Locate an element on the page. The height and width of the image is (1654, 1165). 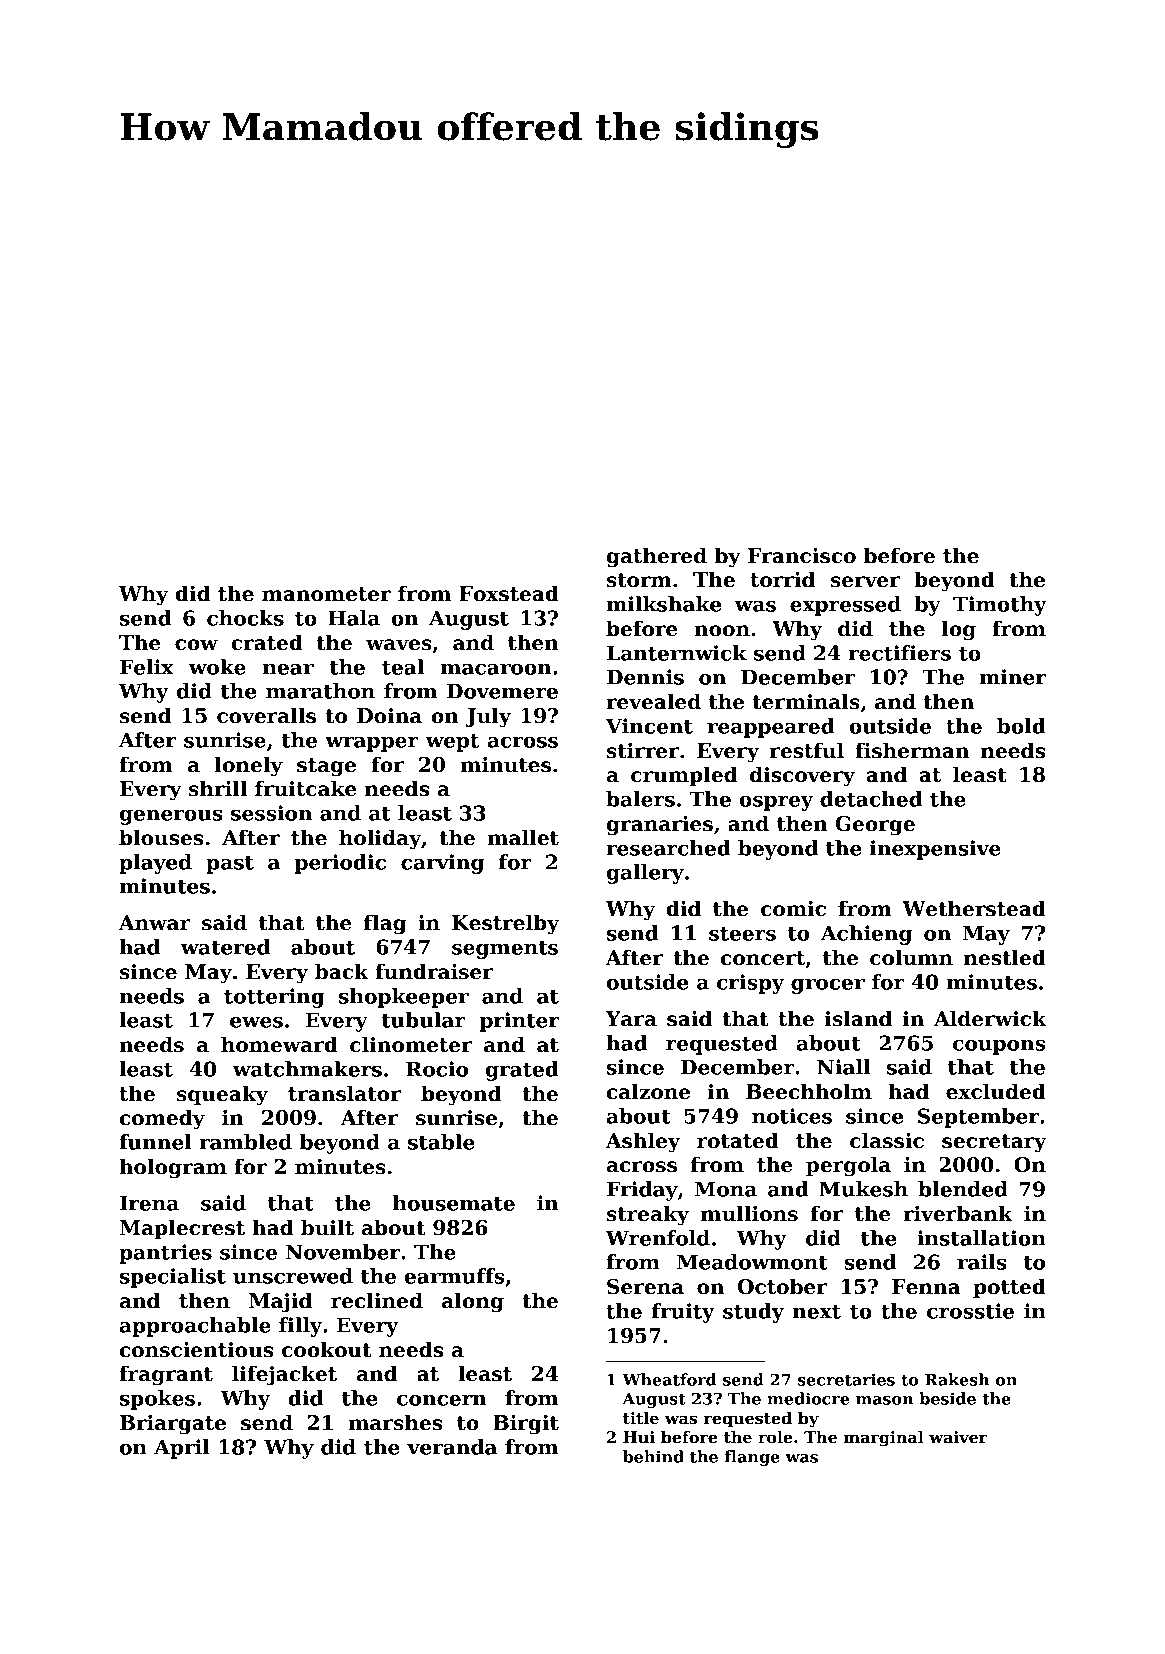
gathered is located at coordinates (657, 557).
